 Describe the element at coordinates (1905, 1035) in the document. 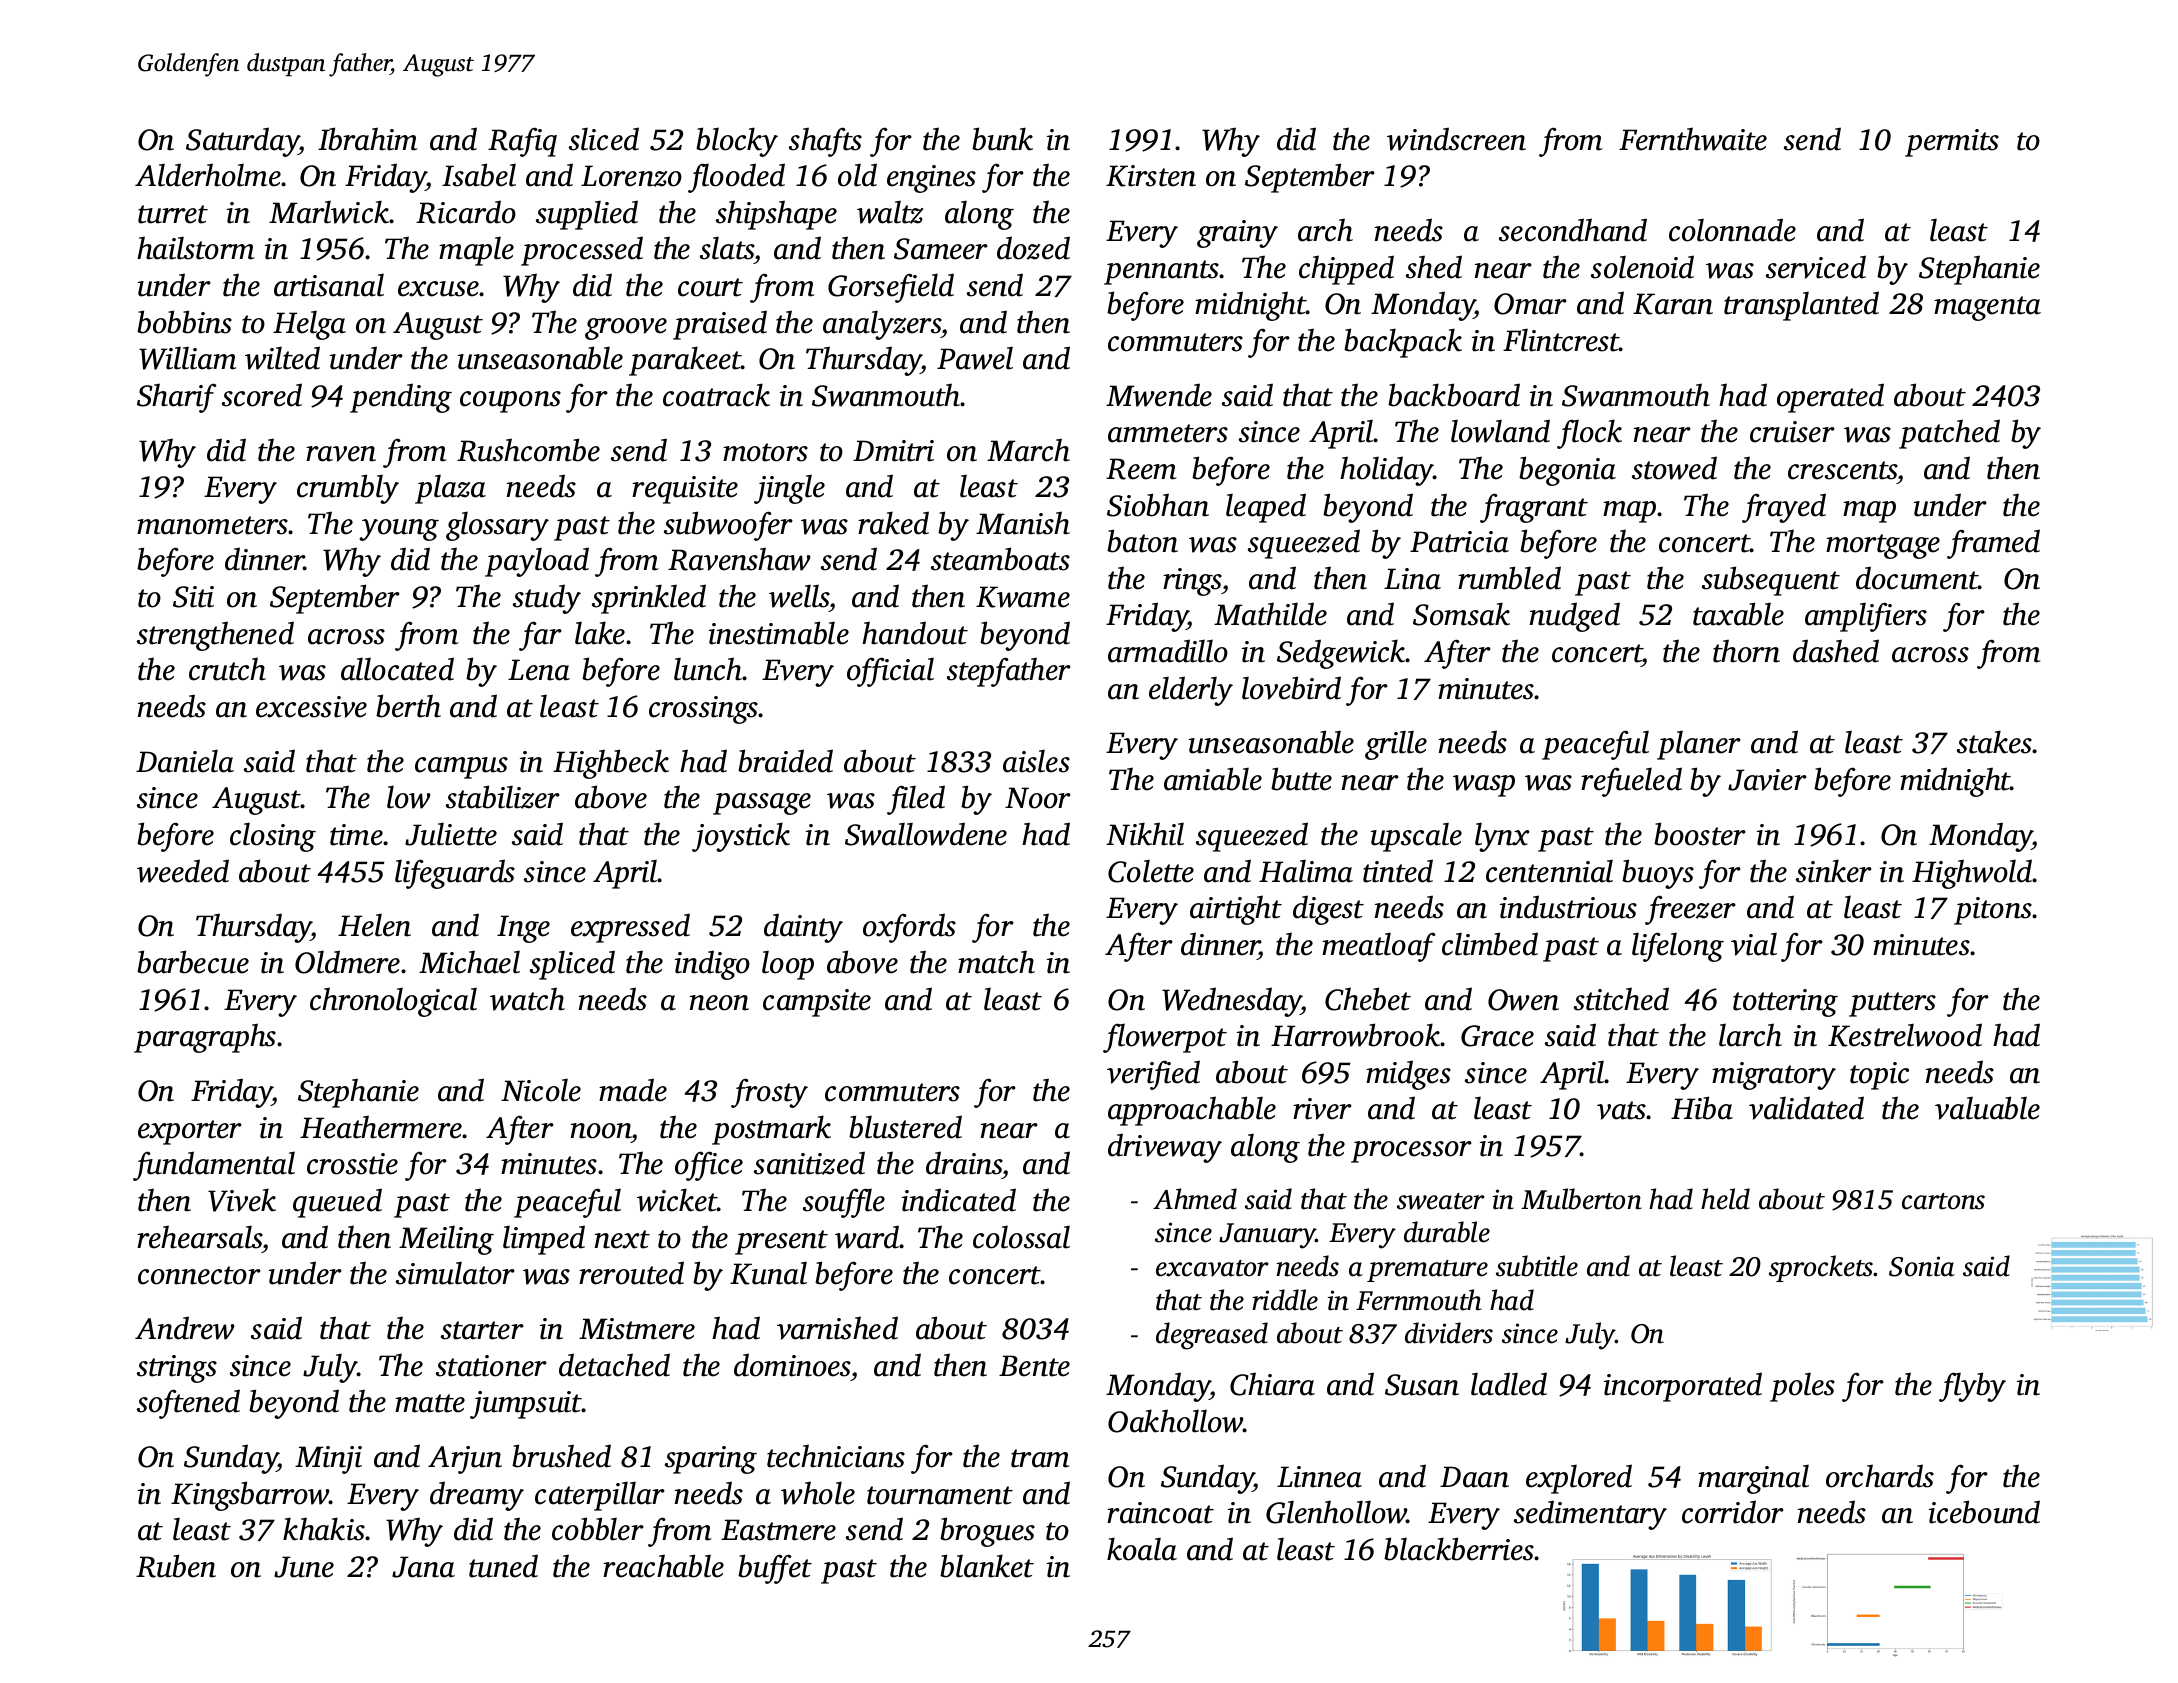

I see `Kestrelwood` at that location.
